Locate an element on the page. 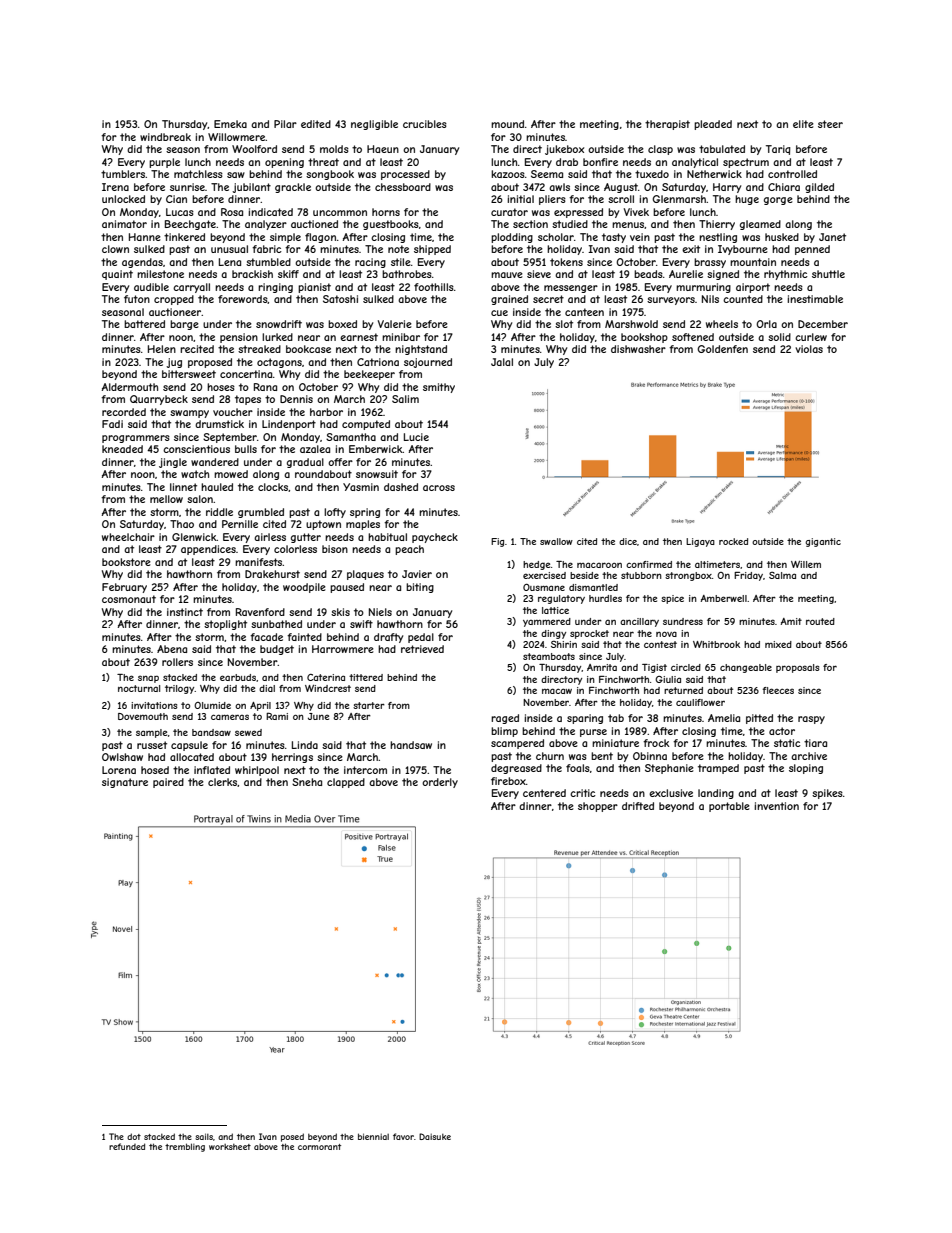 Image resolution: width=952 pixels, height=1233 pixels. raspy is located at coordinates (811, 720).
